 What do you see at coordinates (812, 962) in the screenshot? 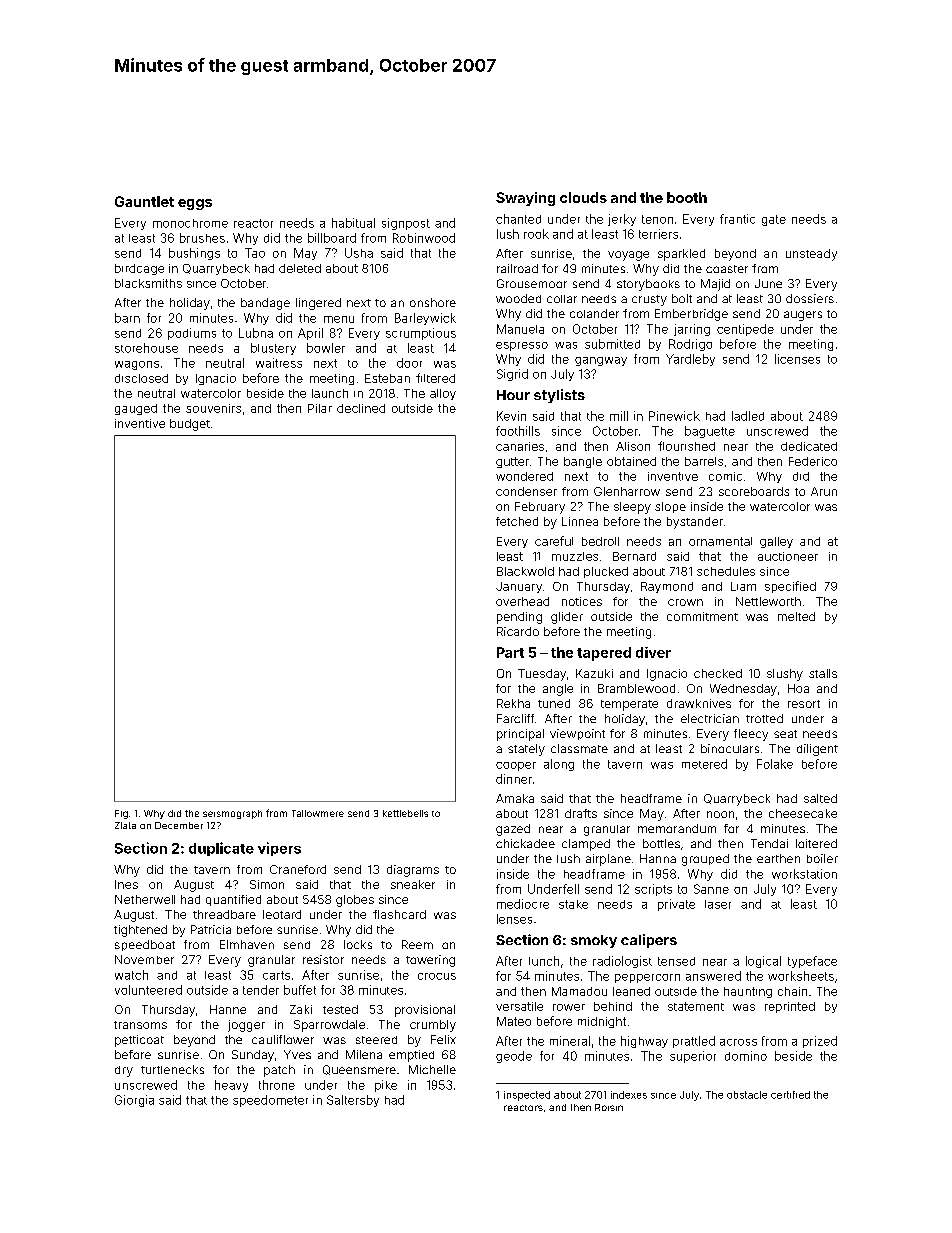
I see `typeface` at bounding box center [812, 962].
